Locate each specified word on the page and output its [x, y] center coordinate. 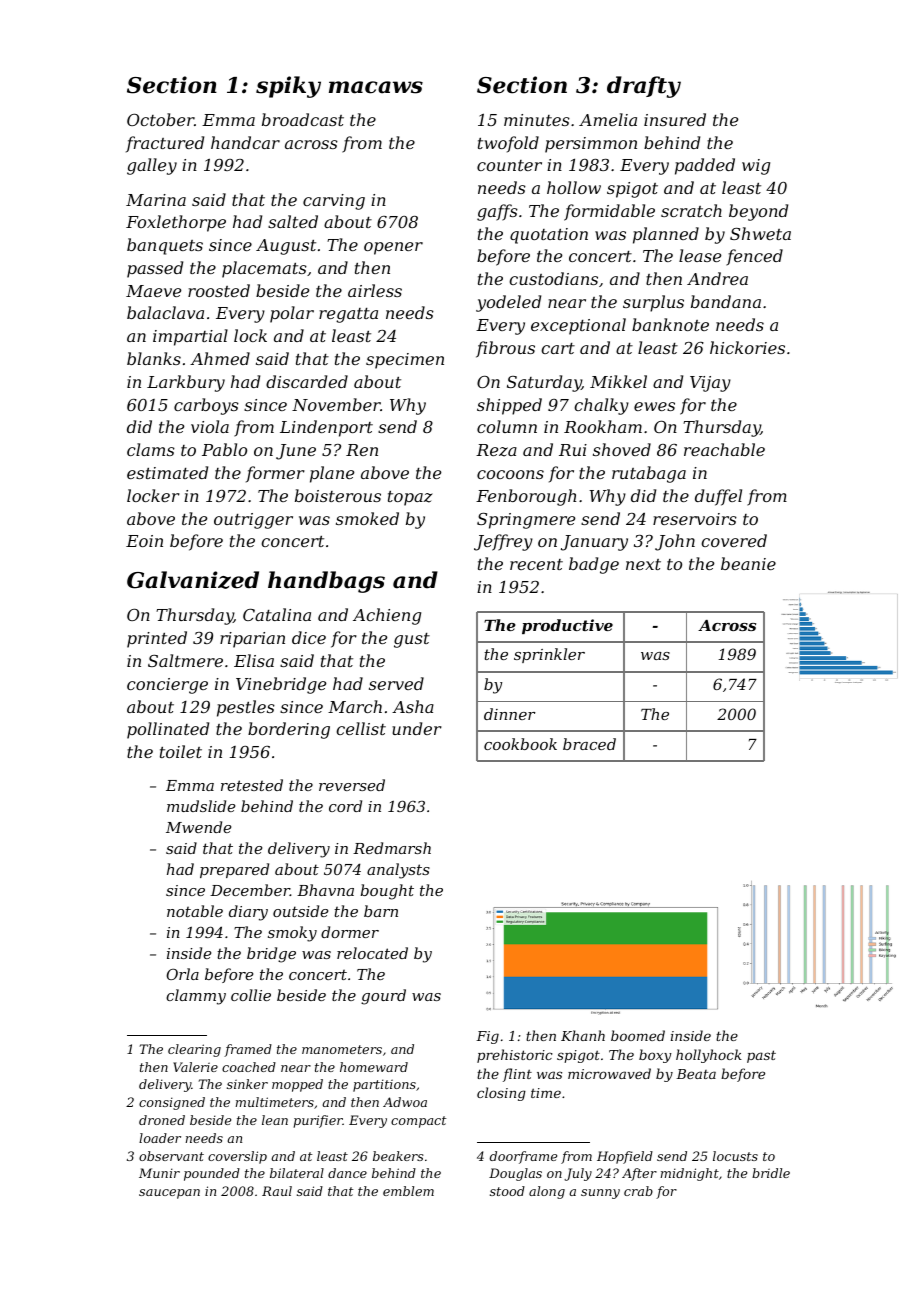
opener [393, 248]
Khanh [583, 1035]
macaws [376, 87]
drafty [644, 87]
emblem [408, 1191]
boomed [638, 1035]
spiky [288, 87]
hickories [747, 347]
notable [195, 911]
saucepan [169, 1194]
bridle [771, 1173]
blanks [154, 358]
